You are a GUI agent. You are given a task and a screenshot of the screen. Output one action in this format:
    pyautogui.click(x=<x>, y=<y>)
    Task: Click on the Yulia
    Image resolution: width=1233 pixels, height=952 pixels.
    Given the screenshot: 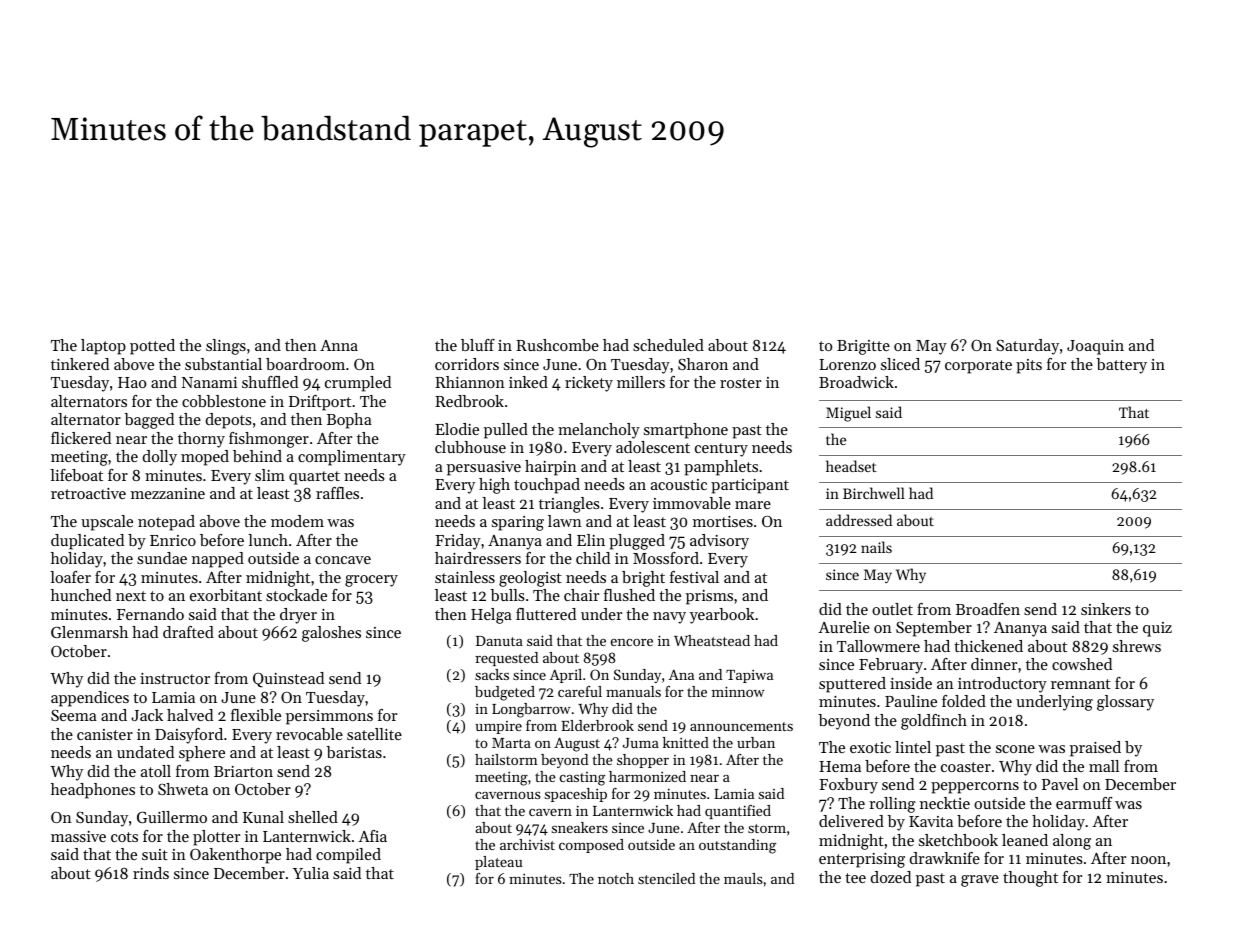 What is the action you would take?
    pyautogui.click(x=311, y=873)
